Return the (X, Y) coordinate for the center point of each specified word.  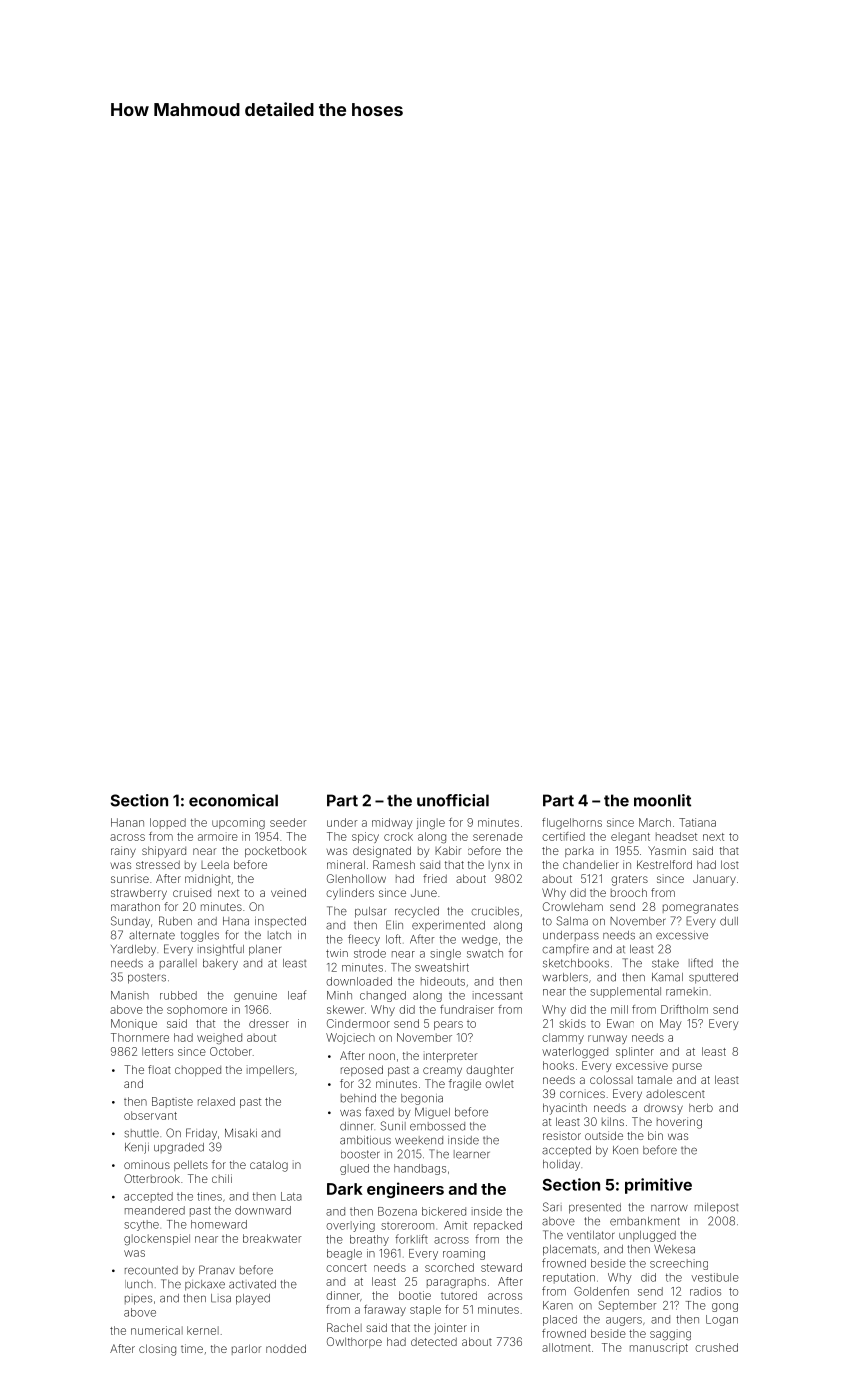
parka (579, 851)
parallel (178, 964)
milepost (716, 1208)
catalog (269, 1166)
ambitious (365, 1140)
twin (337, 953)
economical (233, 800)
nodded (286, 1348)
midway (392, 823)
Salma (572, 921)
